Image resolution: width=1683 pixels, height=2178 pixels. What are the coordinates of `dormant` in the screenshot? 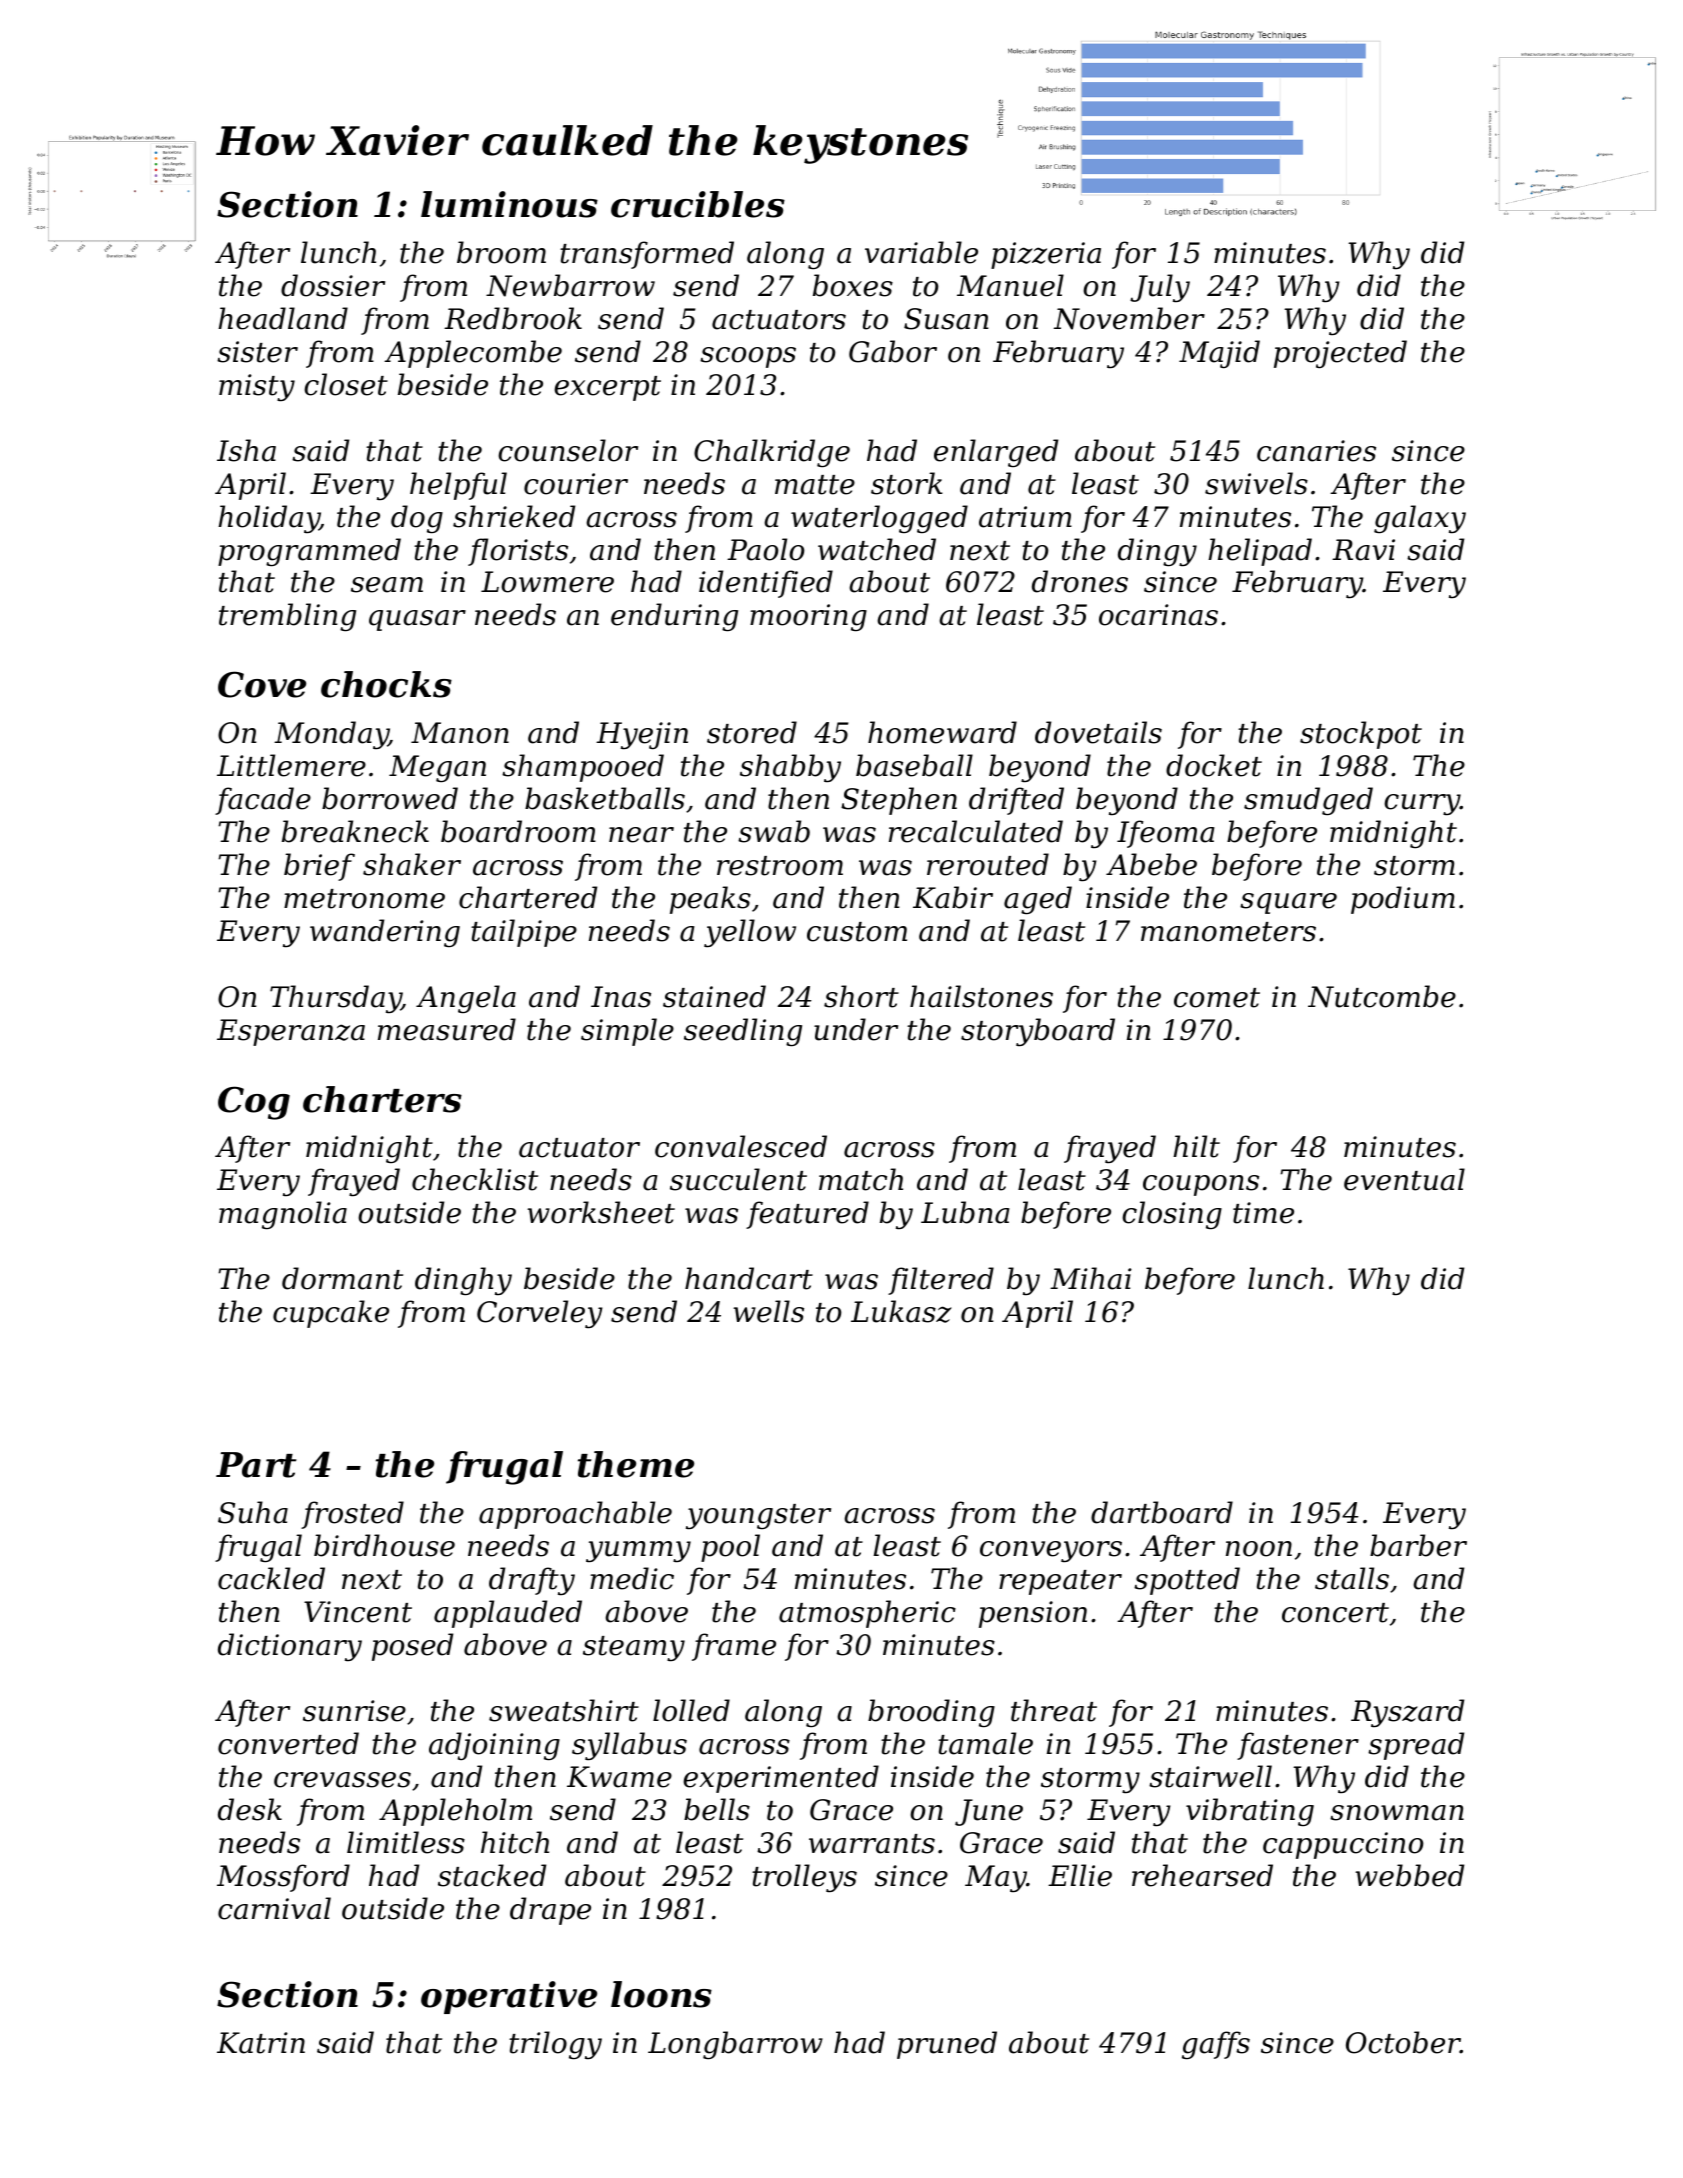 It's located at (342, 1278).
